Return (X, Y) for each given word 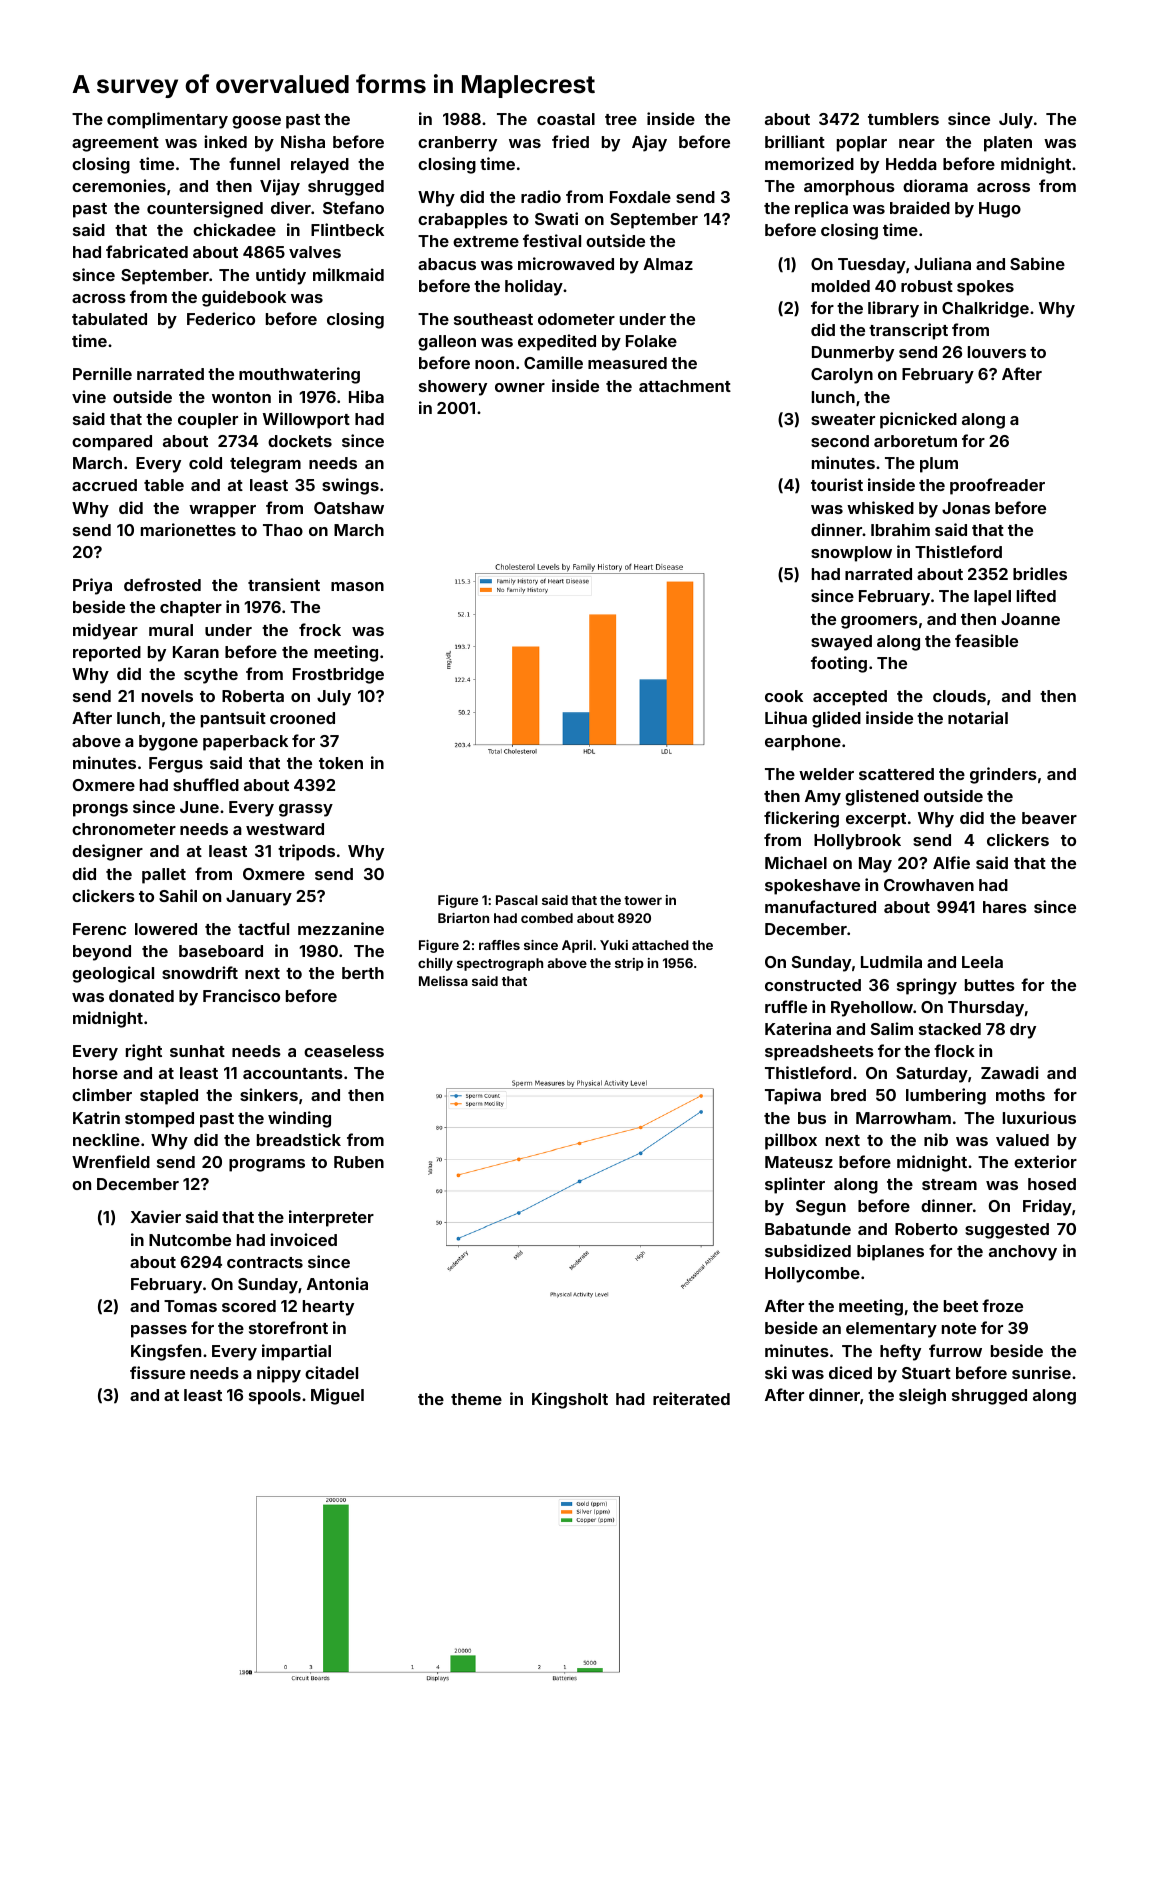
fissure (157, 1372)
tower (643, 900)
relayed (320, 166)
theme (476, 1399)
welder (826, 774)
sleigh (922, 1396)
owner (520, 387)
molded (841, 286)
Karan (196, 652)
